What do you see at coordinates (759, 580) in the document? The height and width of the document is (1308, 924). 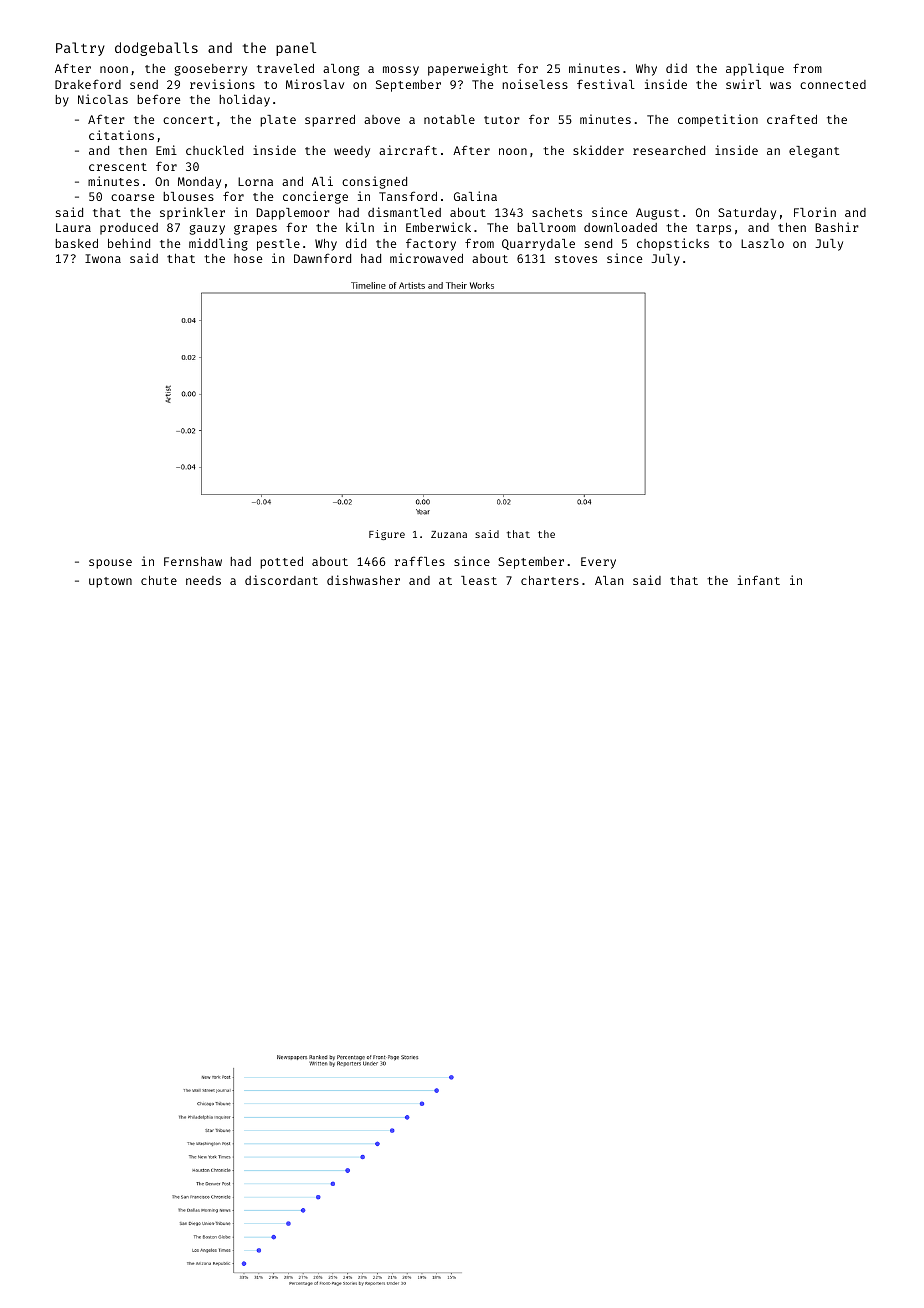 I see `infant` at bounding box center [759, 580].
